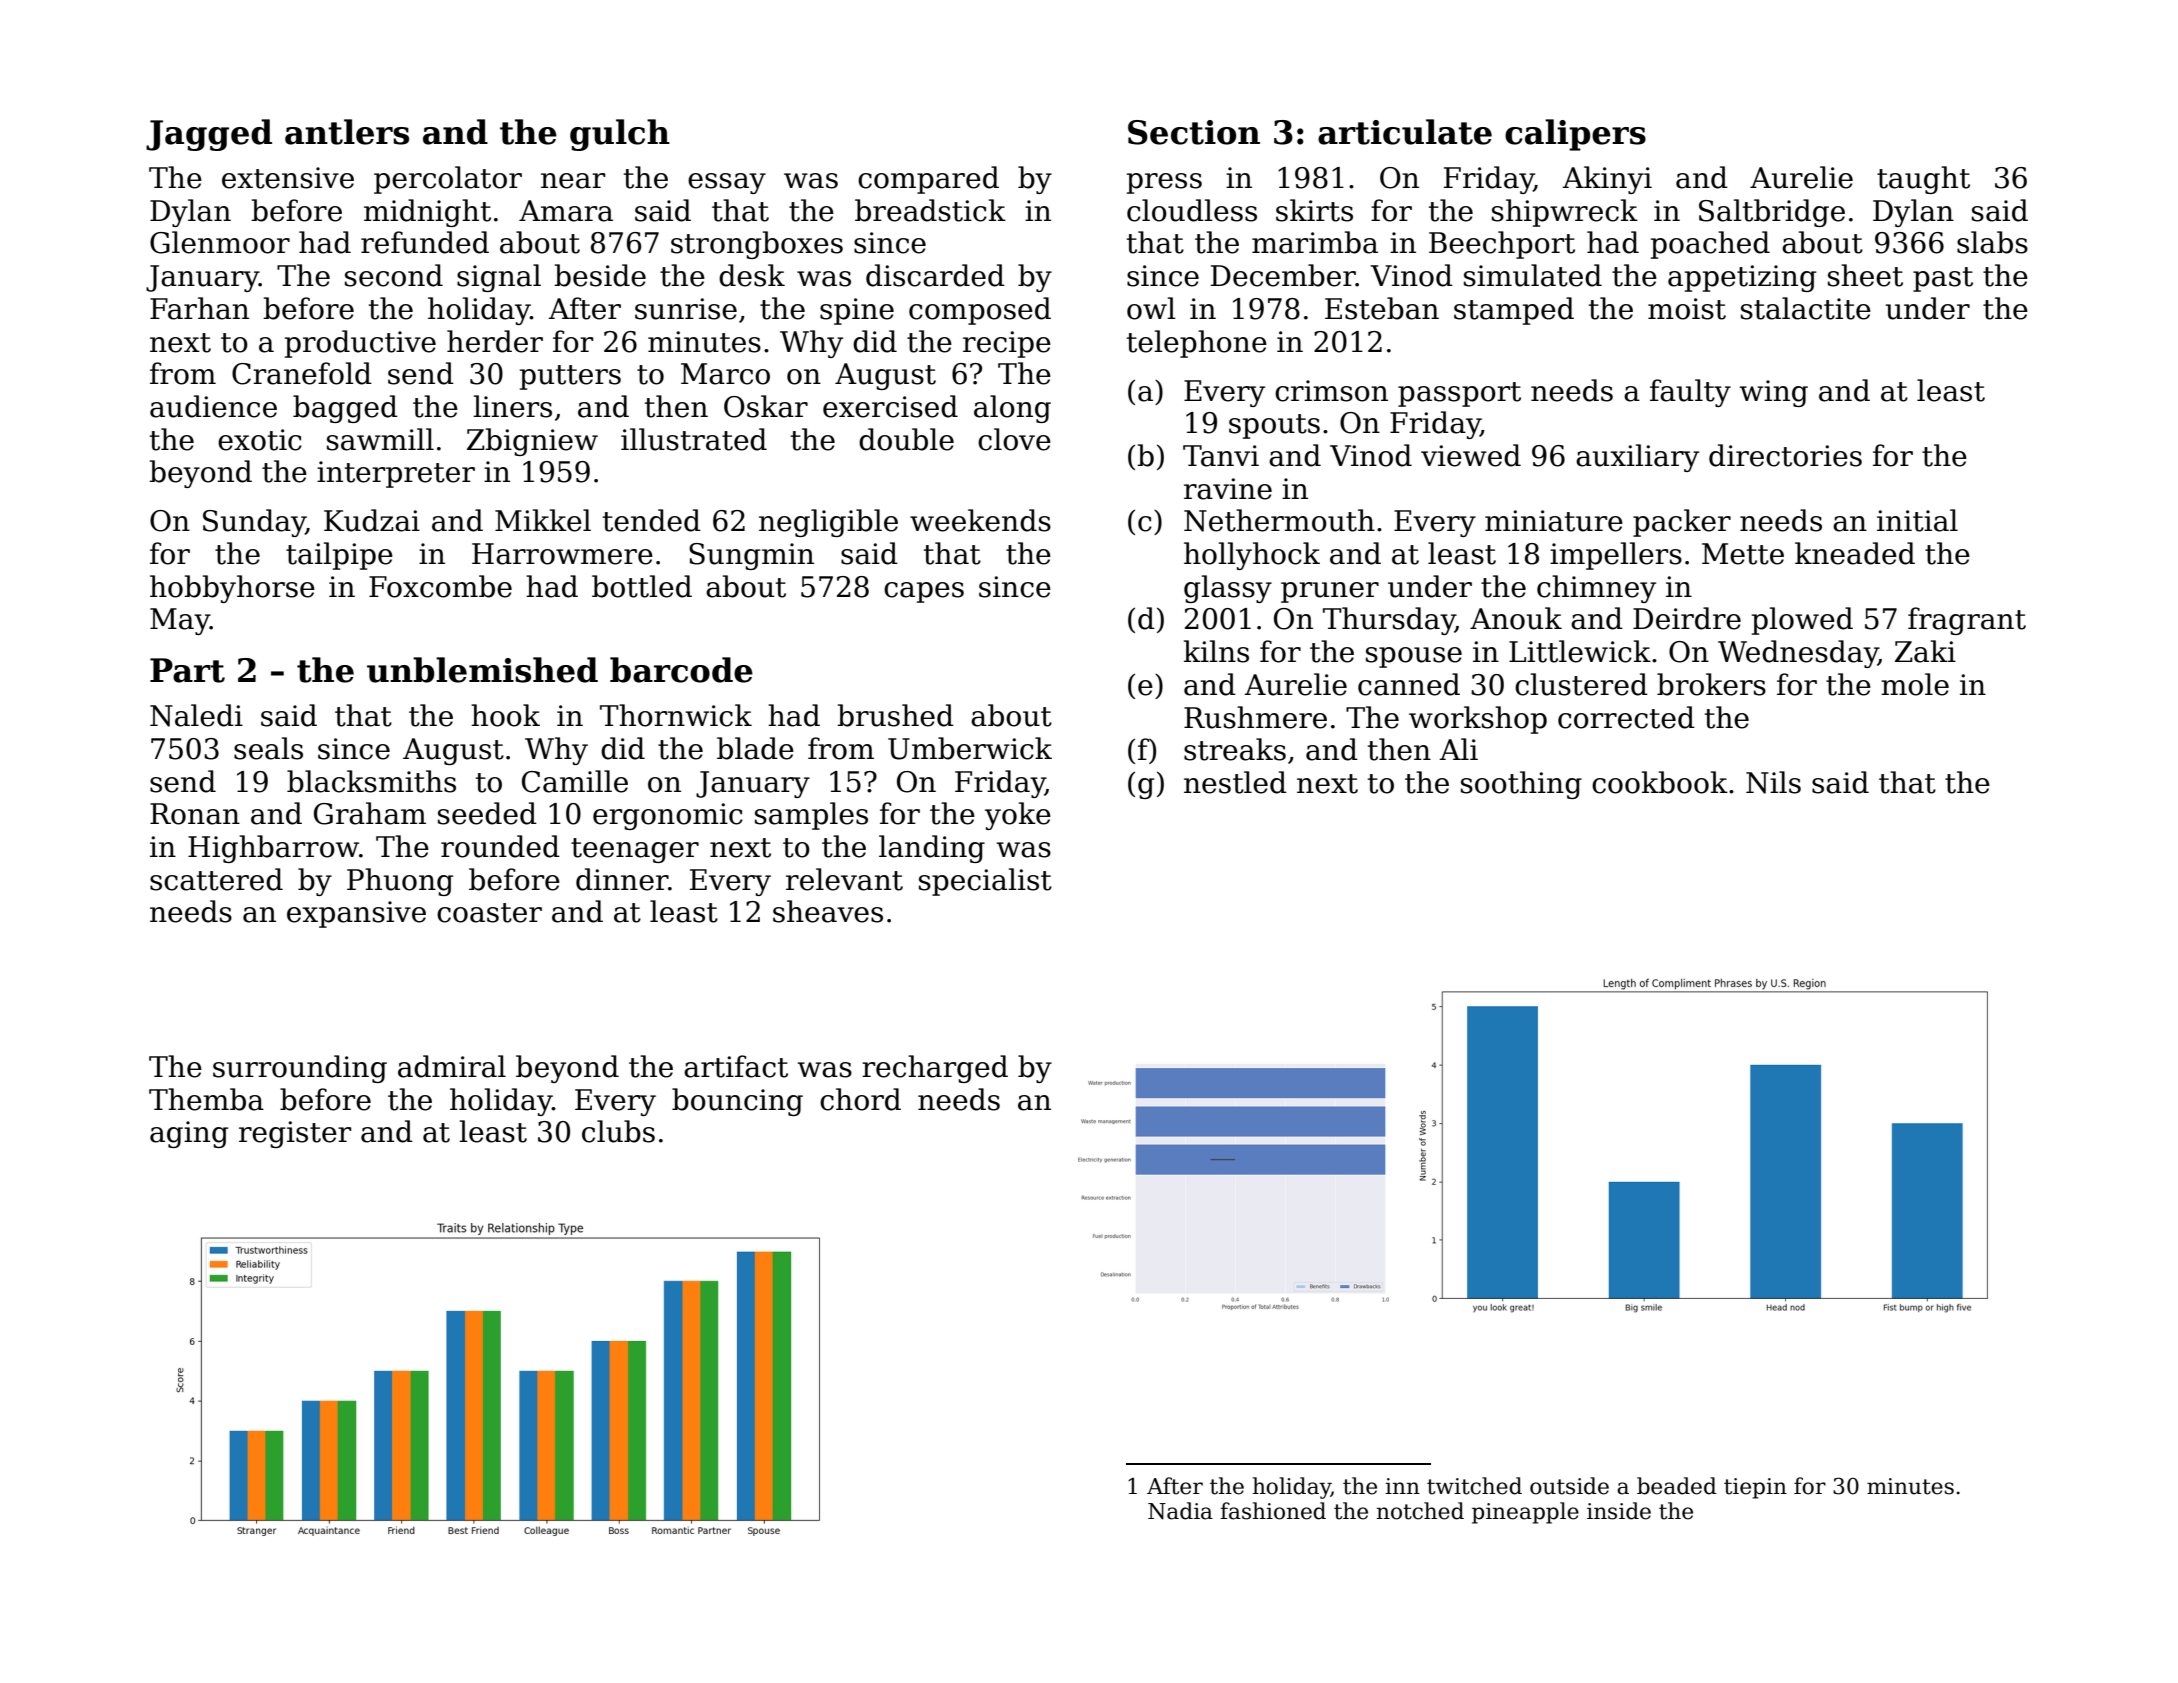 This screenshot has width=2178, height=1683. What do you see at coordinates (482, 670) in the screenshot?
I see `unblemished` at bounding box center [482, 670].
